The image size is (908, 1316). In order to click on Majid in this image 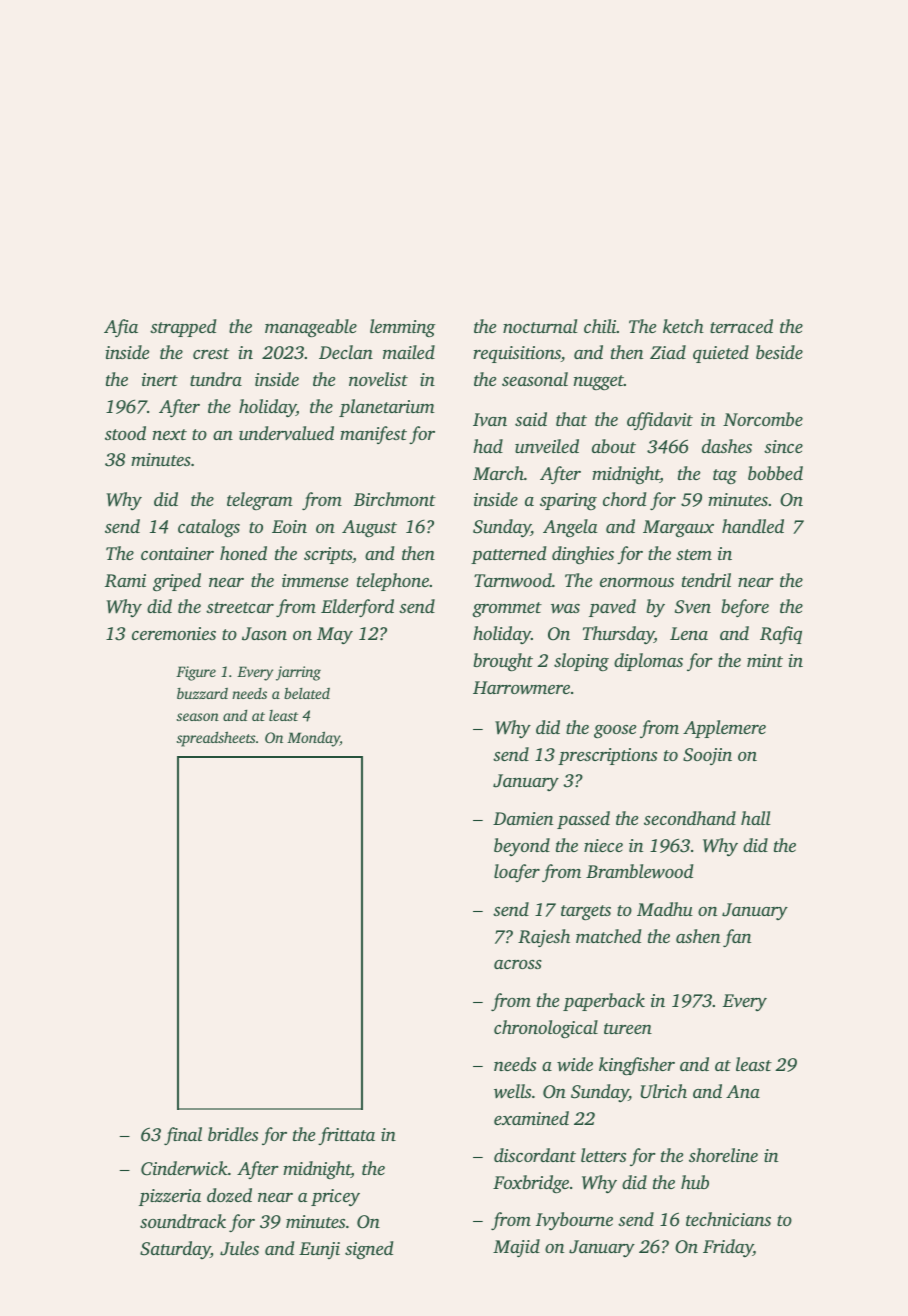, I will do `click(516, 1248)`.
